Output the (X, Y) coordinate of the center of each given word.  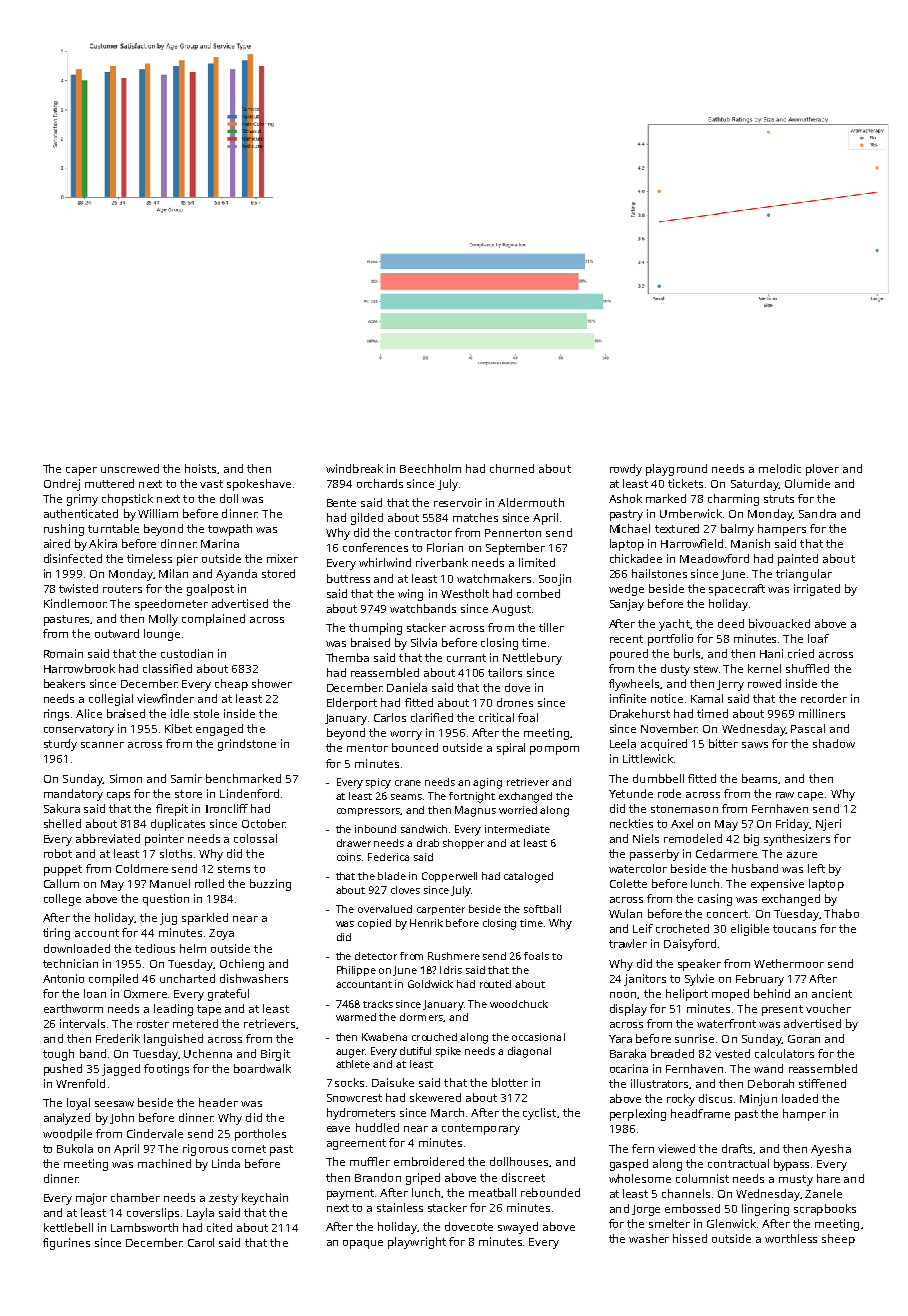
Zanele (823, 1193)
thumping (375, 629)
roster (153, 1024)
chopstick (127, 500)
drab (428, 843)
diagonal (529, 1052)
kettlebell (68, 1227)
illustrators (659, 1083)
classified (167, 668)
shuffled (807, 668)
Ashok (625, 498)
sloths (176, 853)
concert (727, 914)
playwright (417, 1243)
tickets (685, 483)
